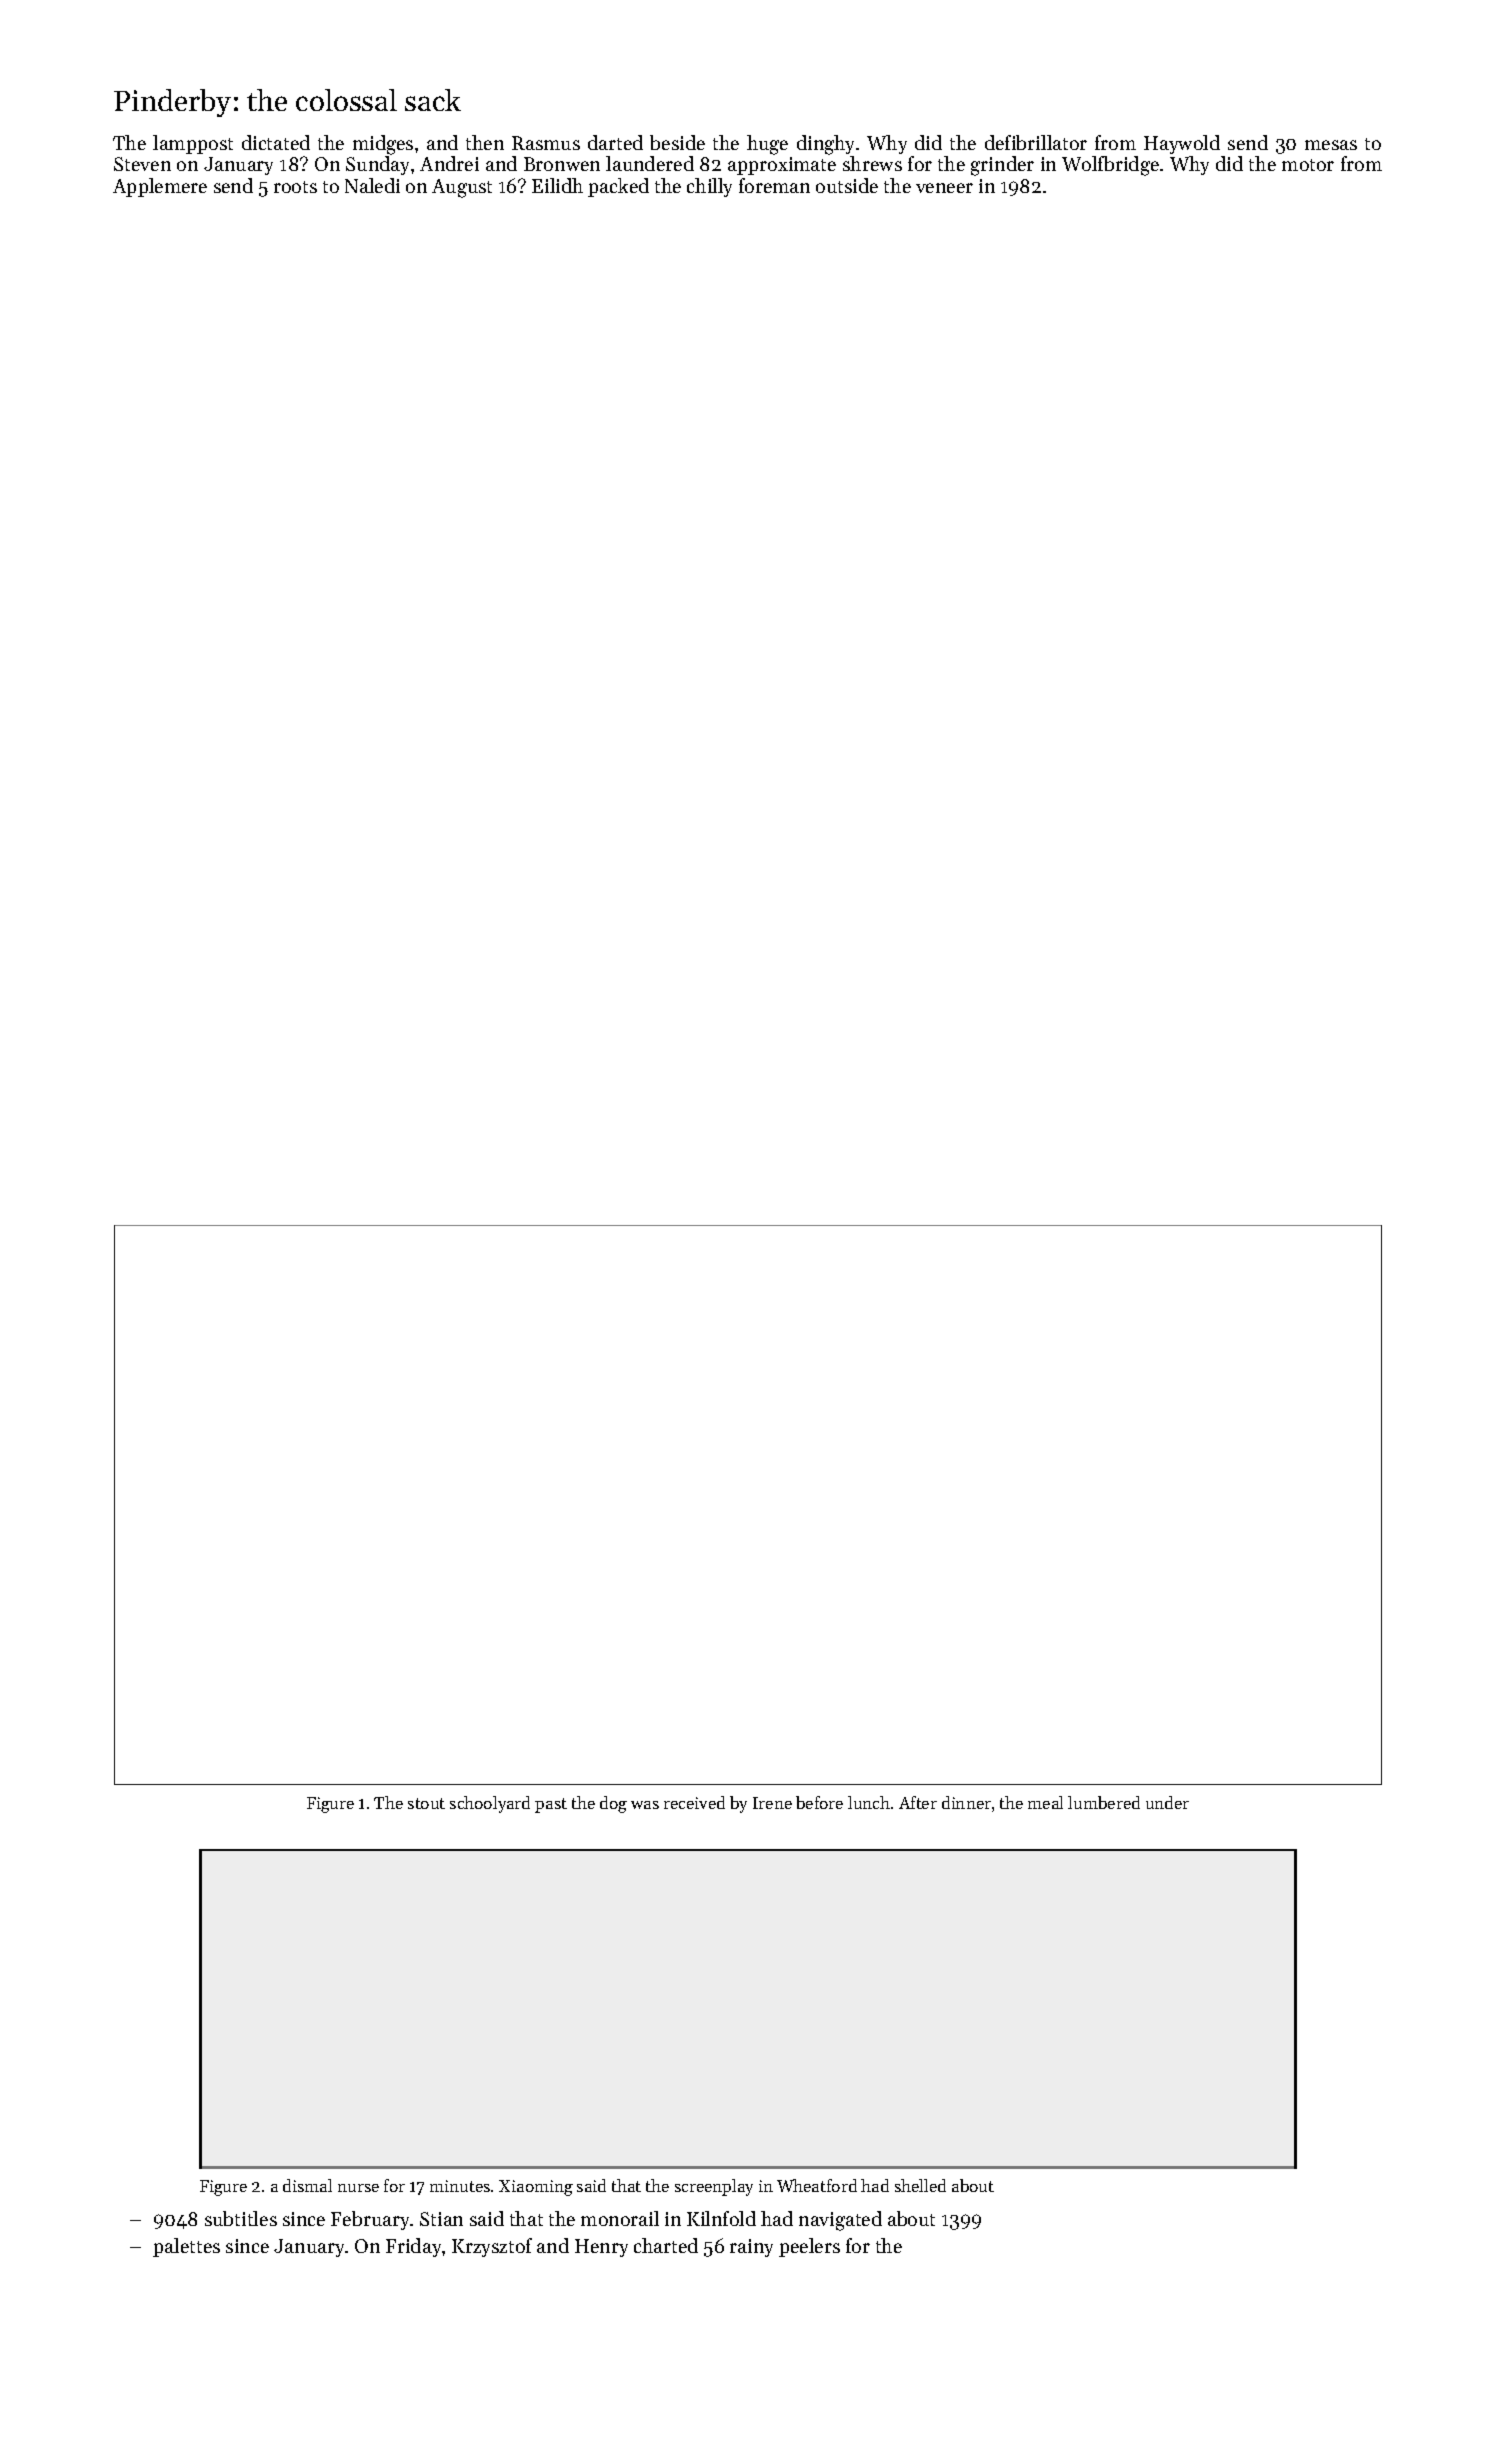  What do you see at coordinates (1104, 1802) in the page?
I see `lumbered` at bounding box center [1104, 1802].
